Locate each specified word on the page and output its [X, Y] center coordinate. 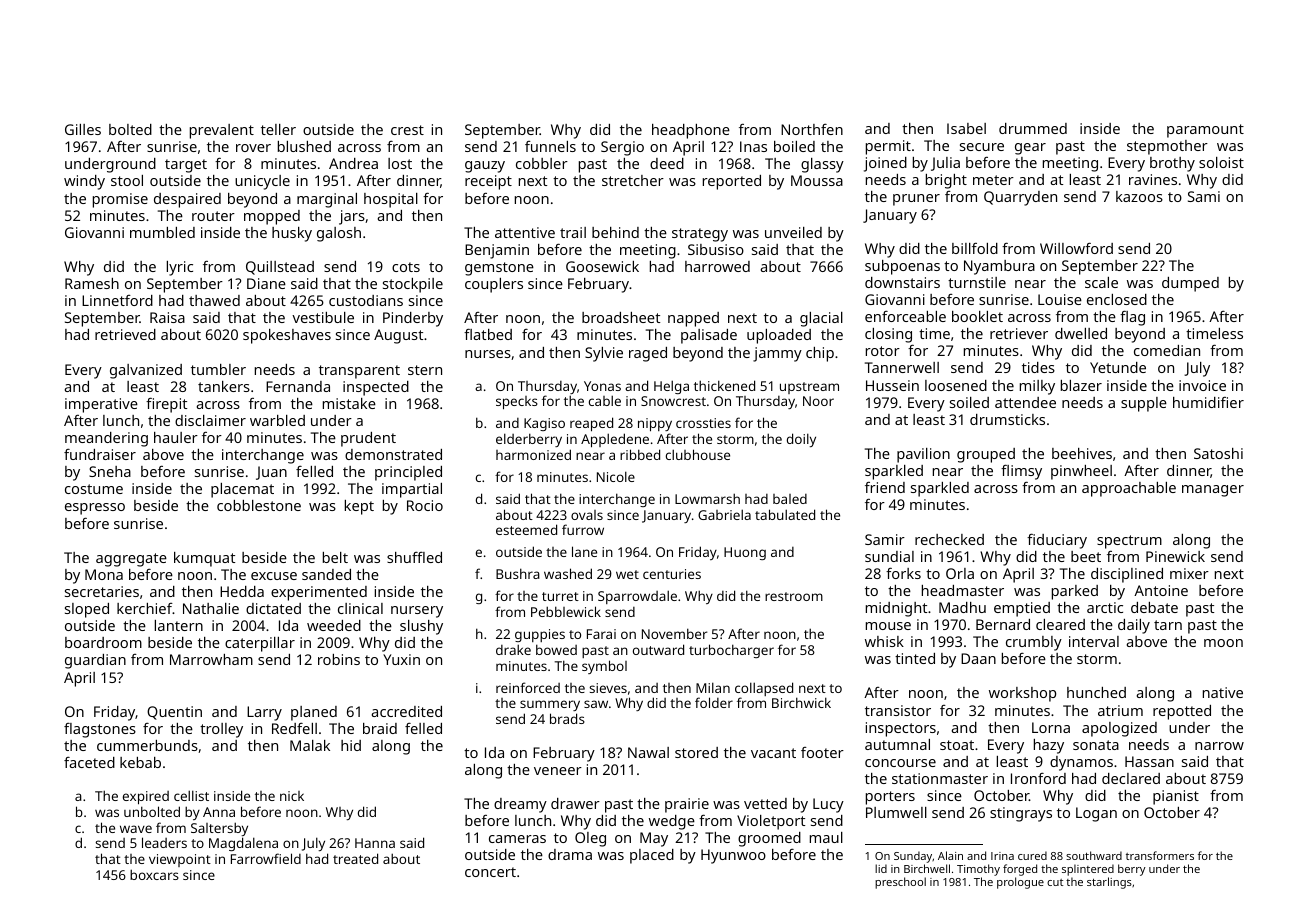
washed [568, 573]
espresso [95, 509]
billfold [975, 248]
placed [652, 856]
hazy [1049, 746]
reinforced [528, 687]
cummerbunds [147, 745]
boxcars [154, 874]
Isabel [966, 128]
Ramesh [92, 283]
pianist [1176, 797]
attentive [525, 232]
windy [84, 182]
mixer [1189, 573]
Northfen [812, 129]
